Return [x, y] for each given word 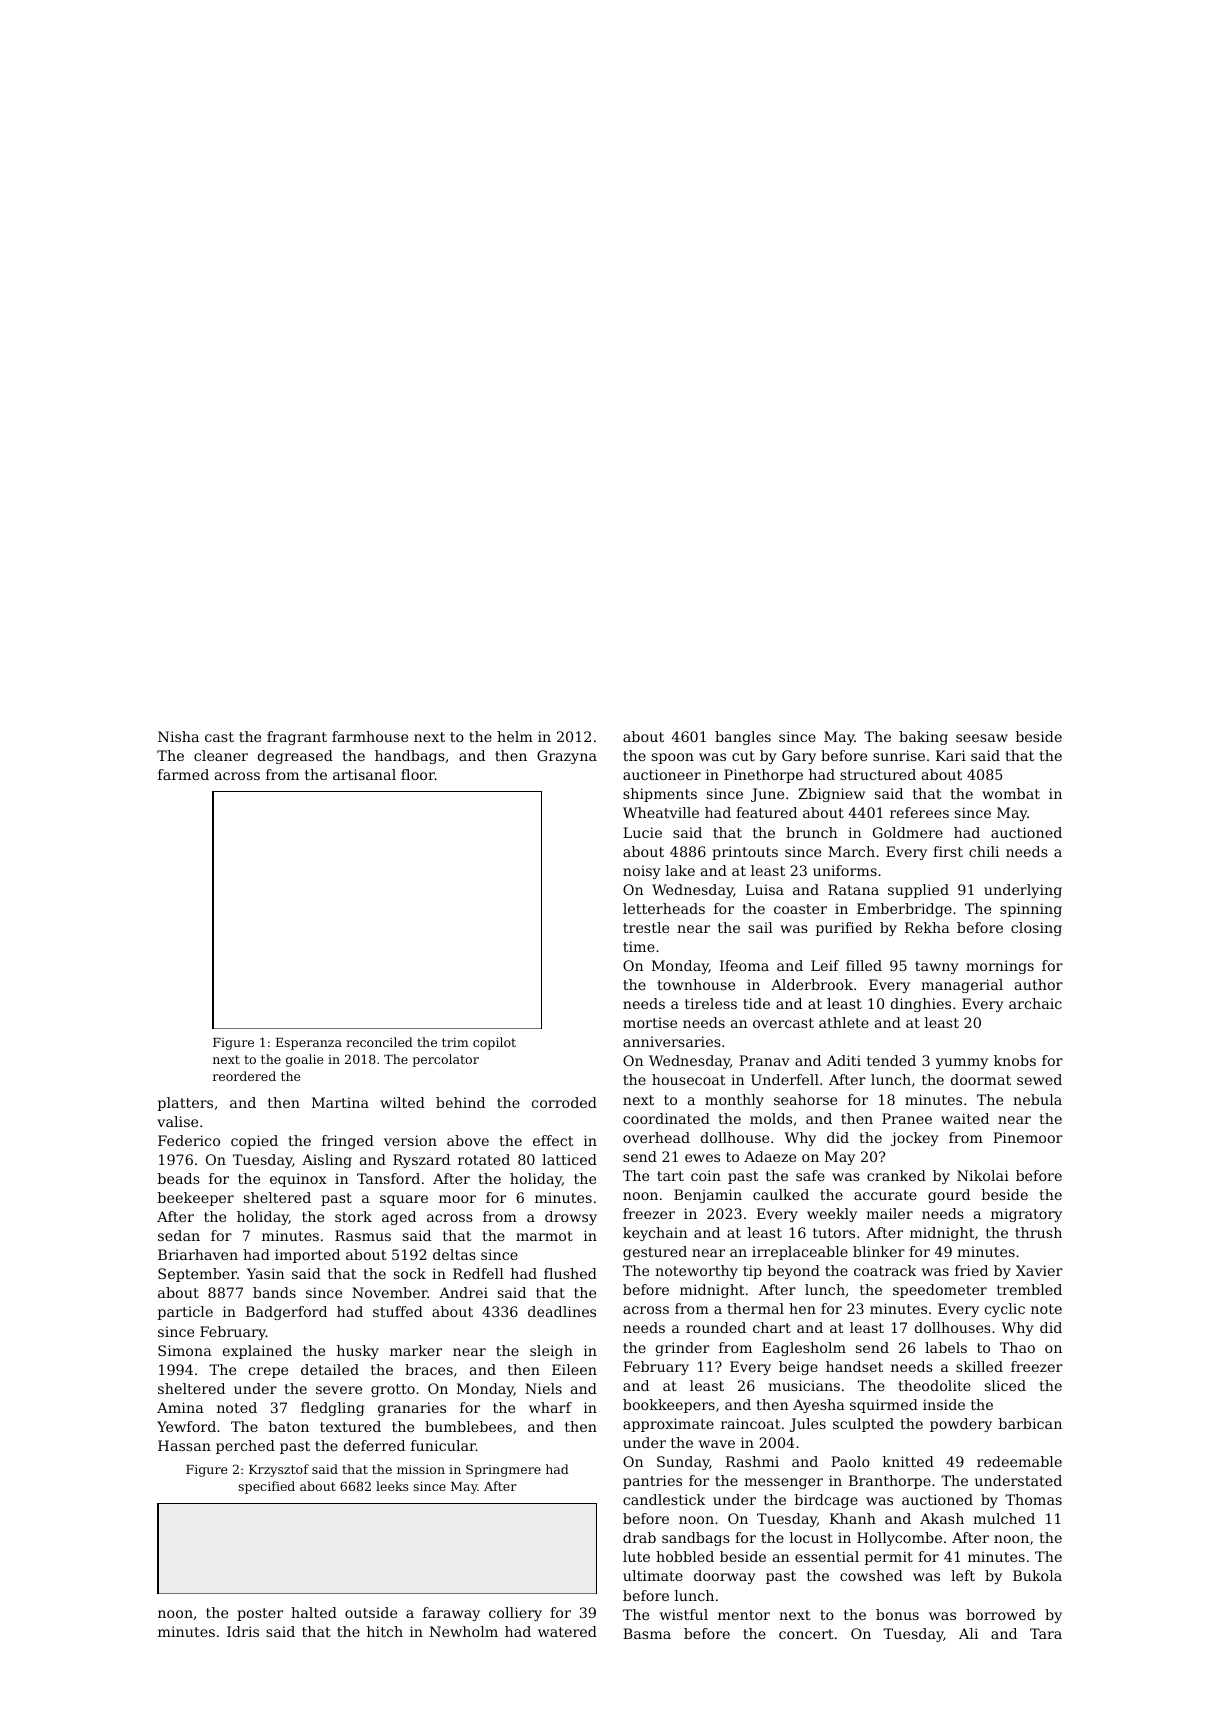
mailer [889, 1213]
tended [891, 1060]
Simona [185, 1350]
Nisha [178, 736]
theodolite [934, 1385]
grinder [683, 1349]
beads [179, 1178]
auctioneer [662, 774]
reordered [244, 1076]
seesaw [982, 738]
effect [553, 1140]
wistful [684, 1614]
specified [266, 1487]
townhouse [696, 984]
